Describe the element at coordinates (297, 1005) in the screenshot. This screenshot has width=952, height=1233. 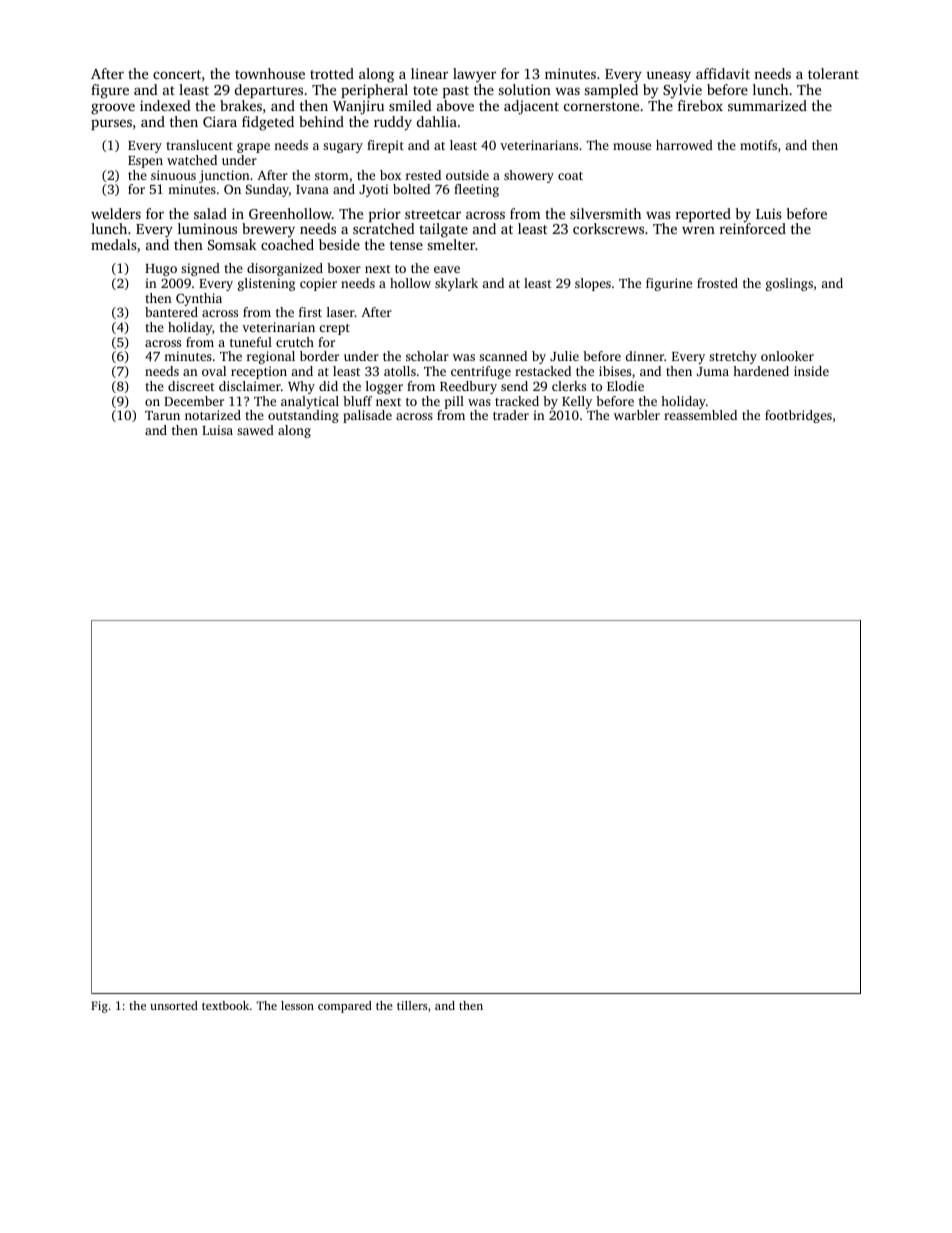
I see `lesson` at that location.
